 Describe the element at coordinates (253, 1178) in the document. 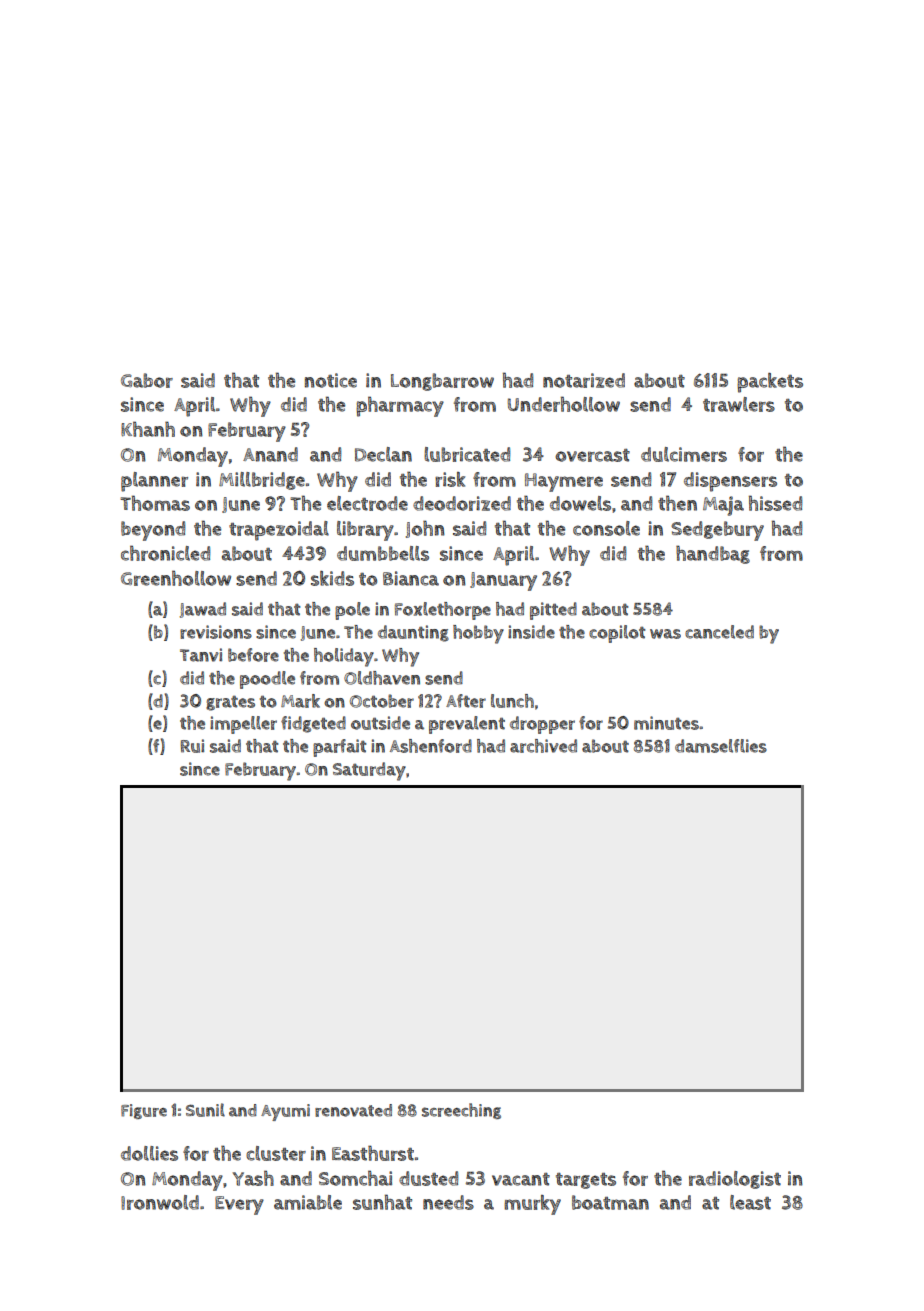

I see `Yash` at that location.
